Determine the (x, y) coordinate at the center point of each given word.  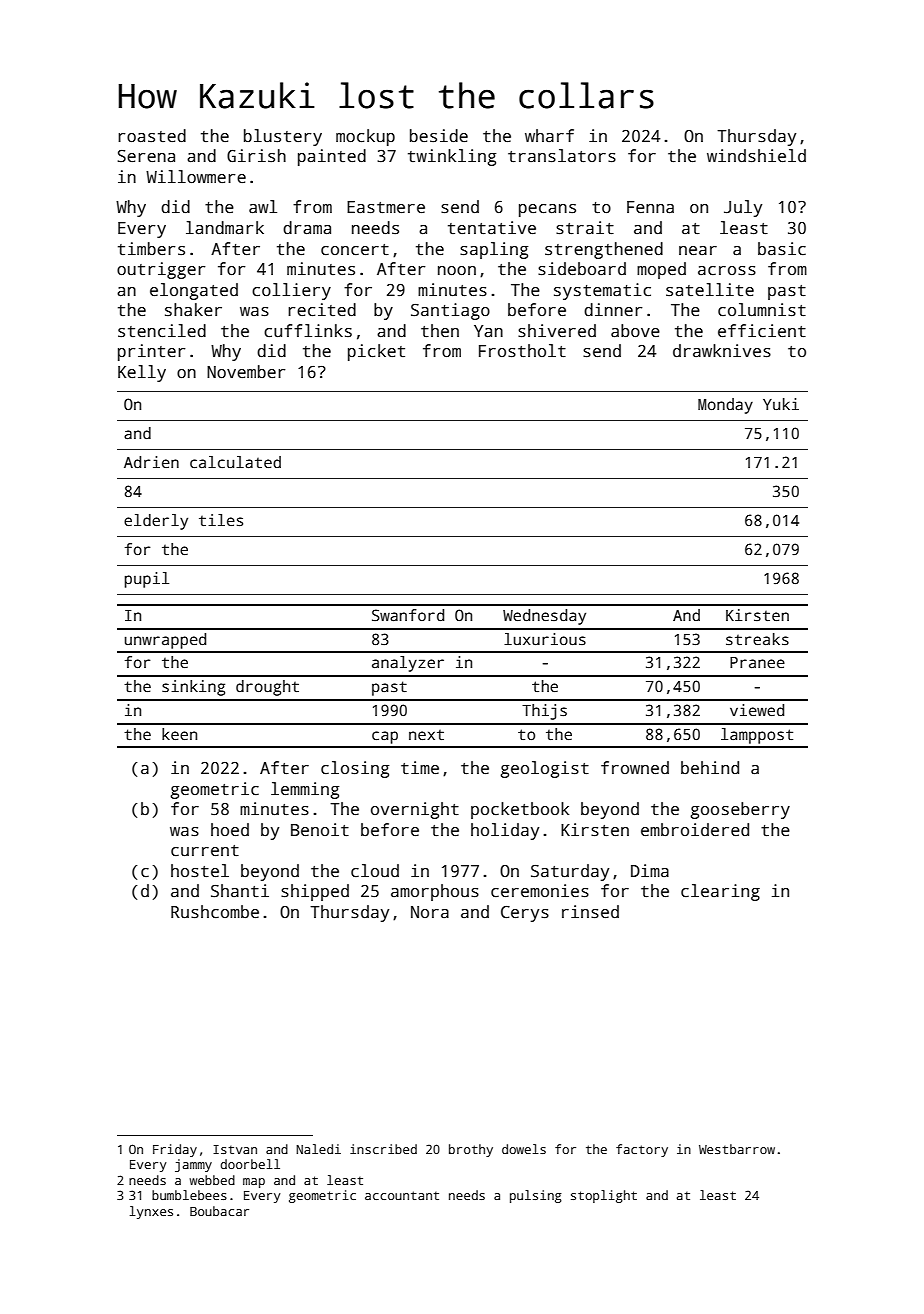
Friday (175, 1150)
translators (562, 156)
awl (263, 207)
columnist (762, 310)
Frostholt (522, 351)
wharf (549, 136)
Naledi (318, 1149)
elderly (156, 522)
